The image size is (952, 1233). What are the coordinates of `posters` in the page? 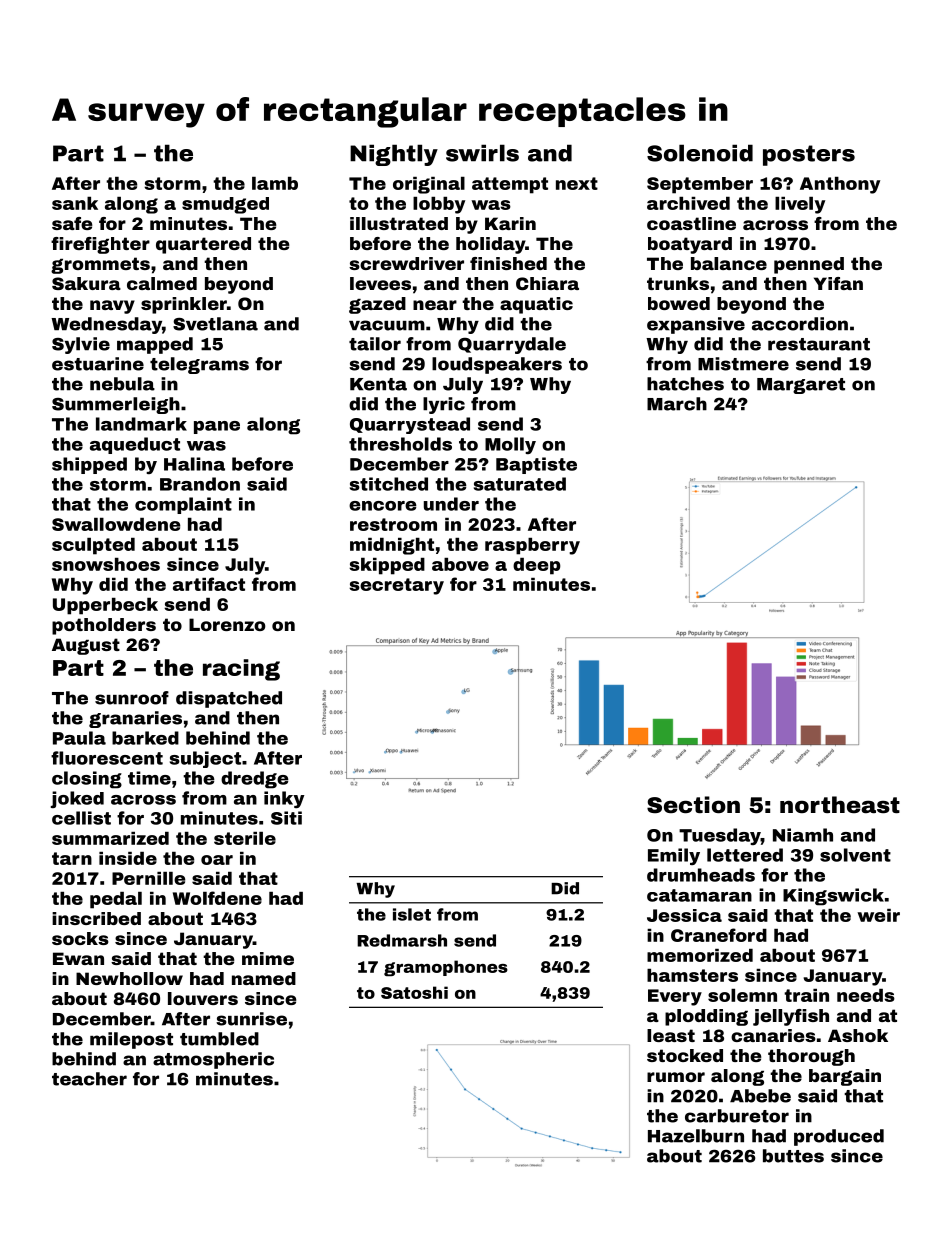 It's located at (809, 155).
